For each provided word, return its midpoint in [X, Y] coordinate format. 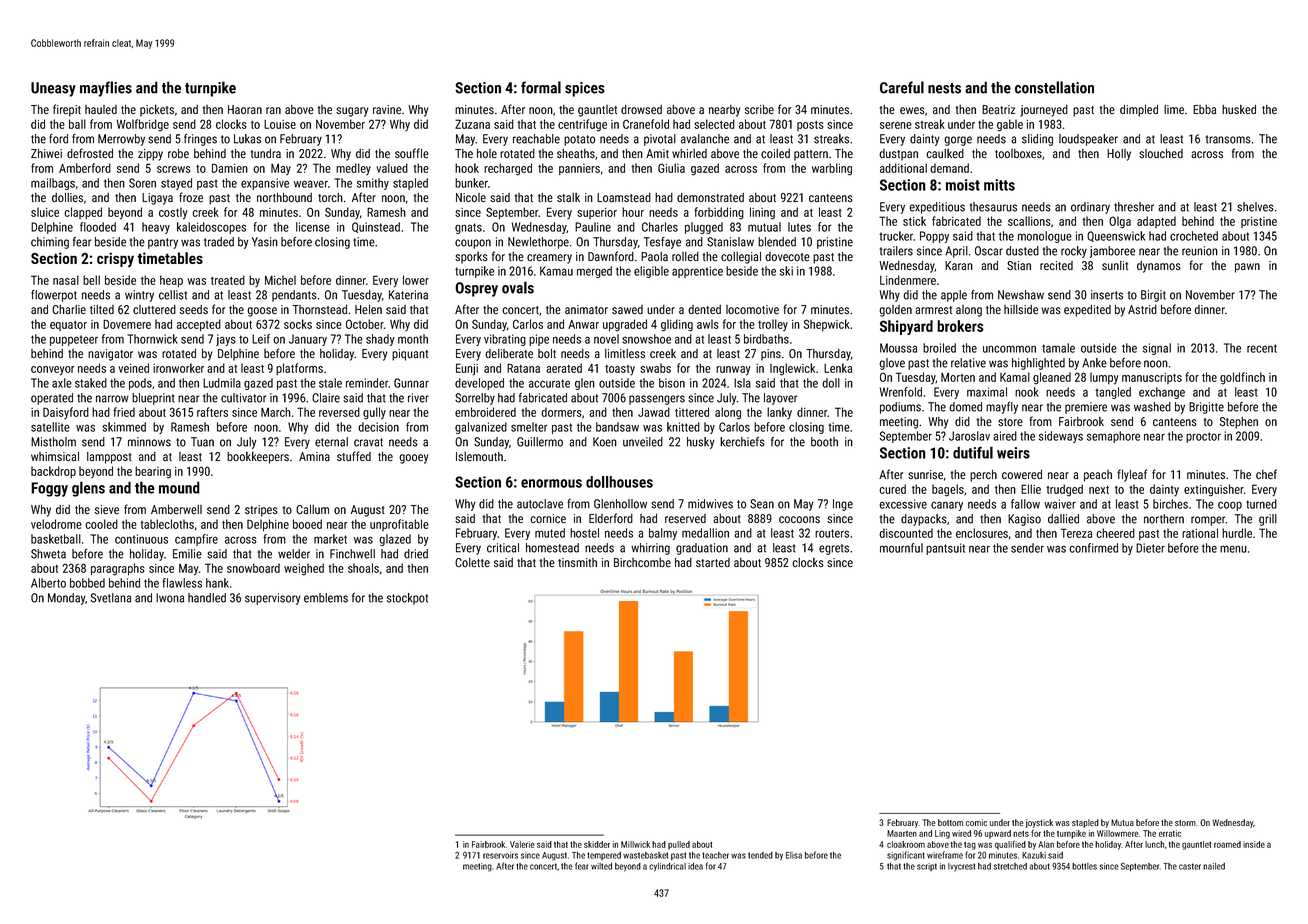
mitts [999, 185]
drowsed [641, 109]
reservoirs [500, 855]
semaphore [1113, 437]
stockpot [407, 599]
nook [1027, 392]
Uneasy [53, 89]
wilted [601, 866]
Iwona [170, 598]
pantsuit [945, 549]
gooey [413, 459]
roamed [1227, 844]
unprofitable [399, 525]
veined [133, 368]
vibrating [505, 340]
